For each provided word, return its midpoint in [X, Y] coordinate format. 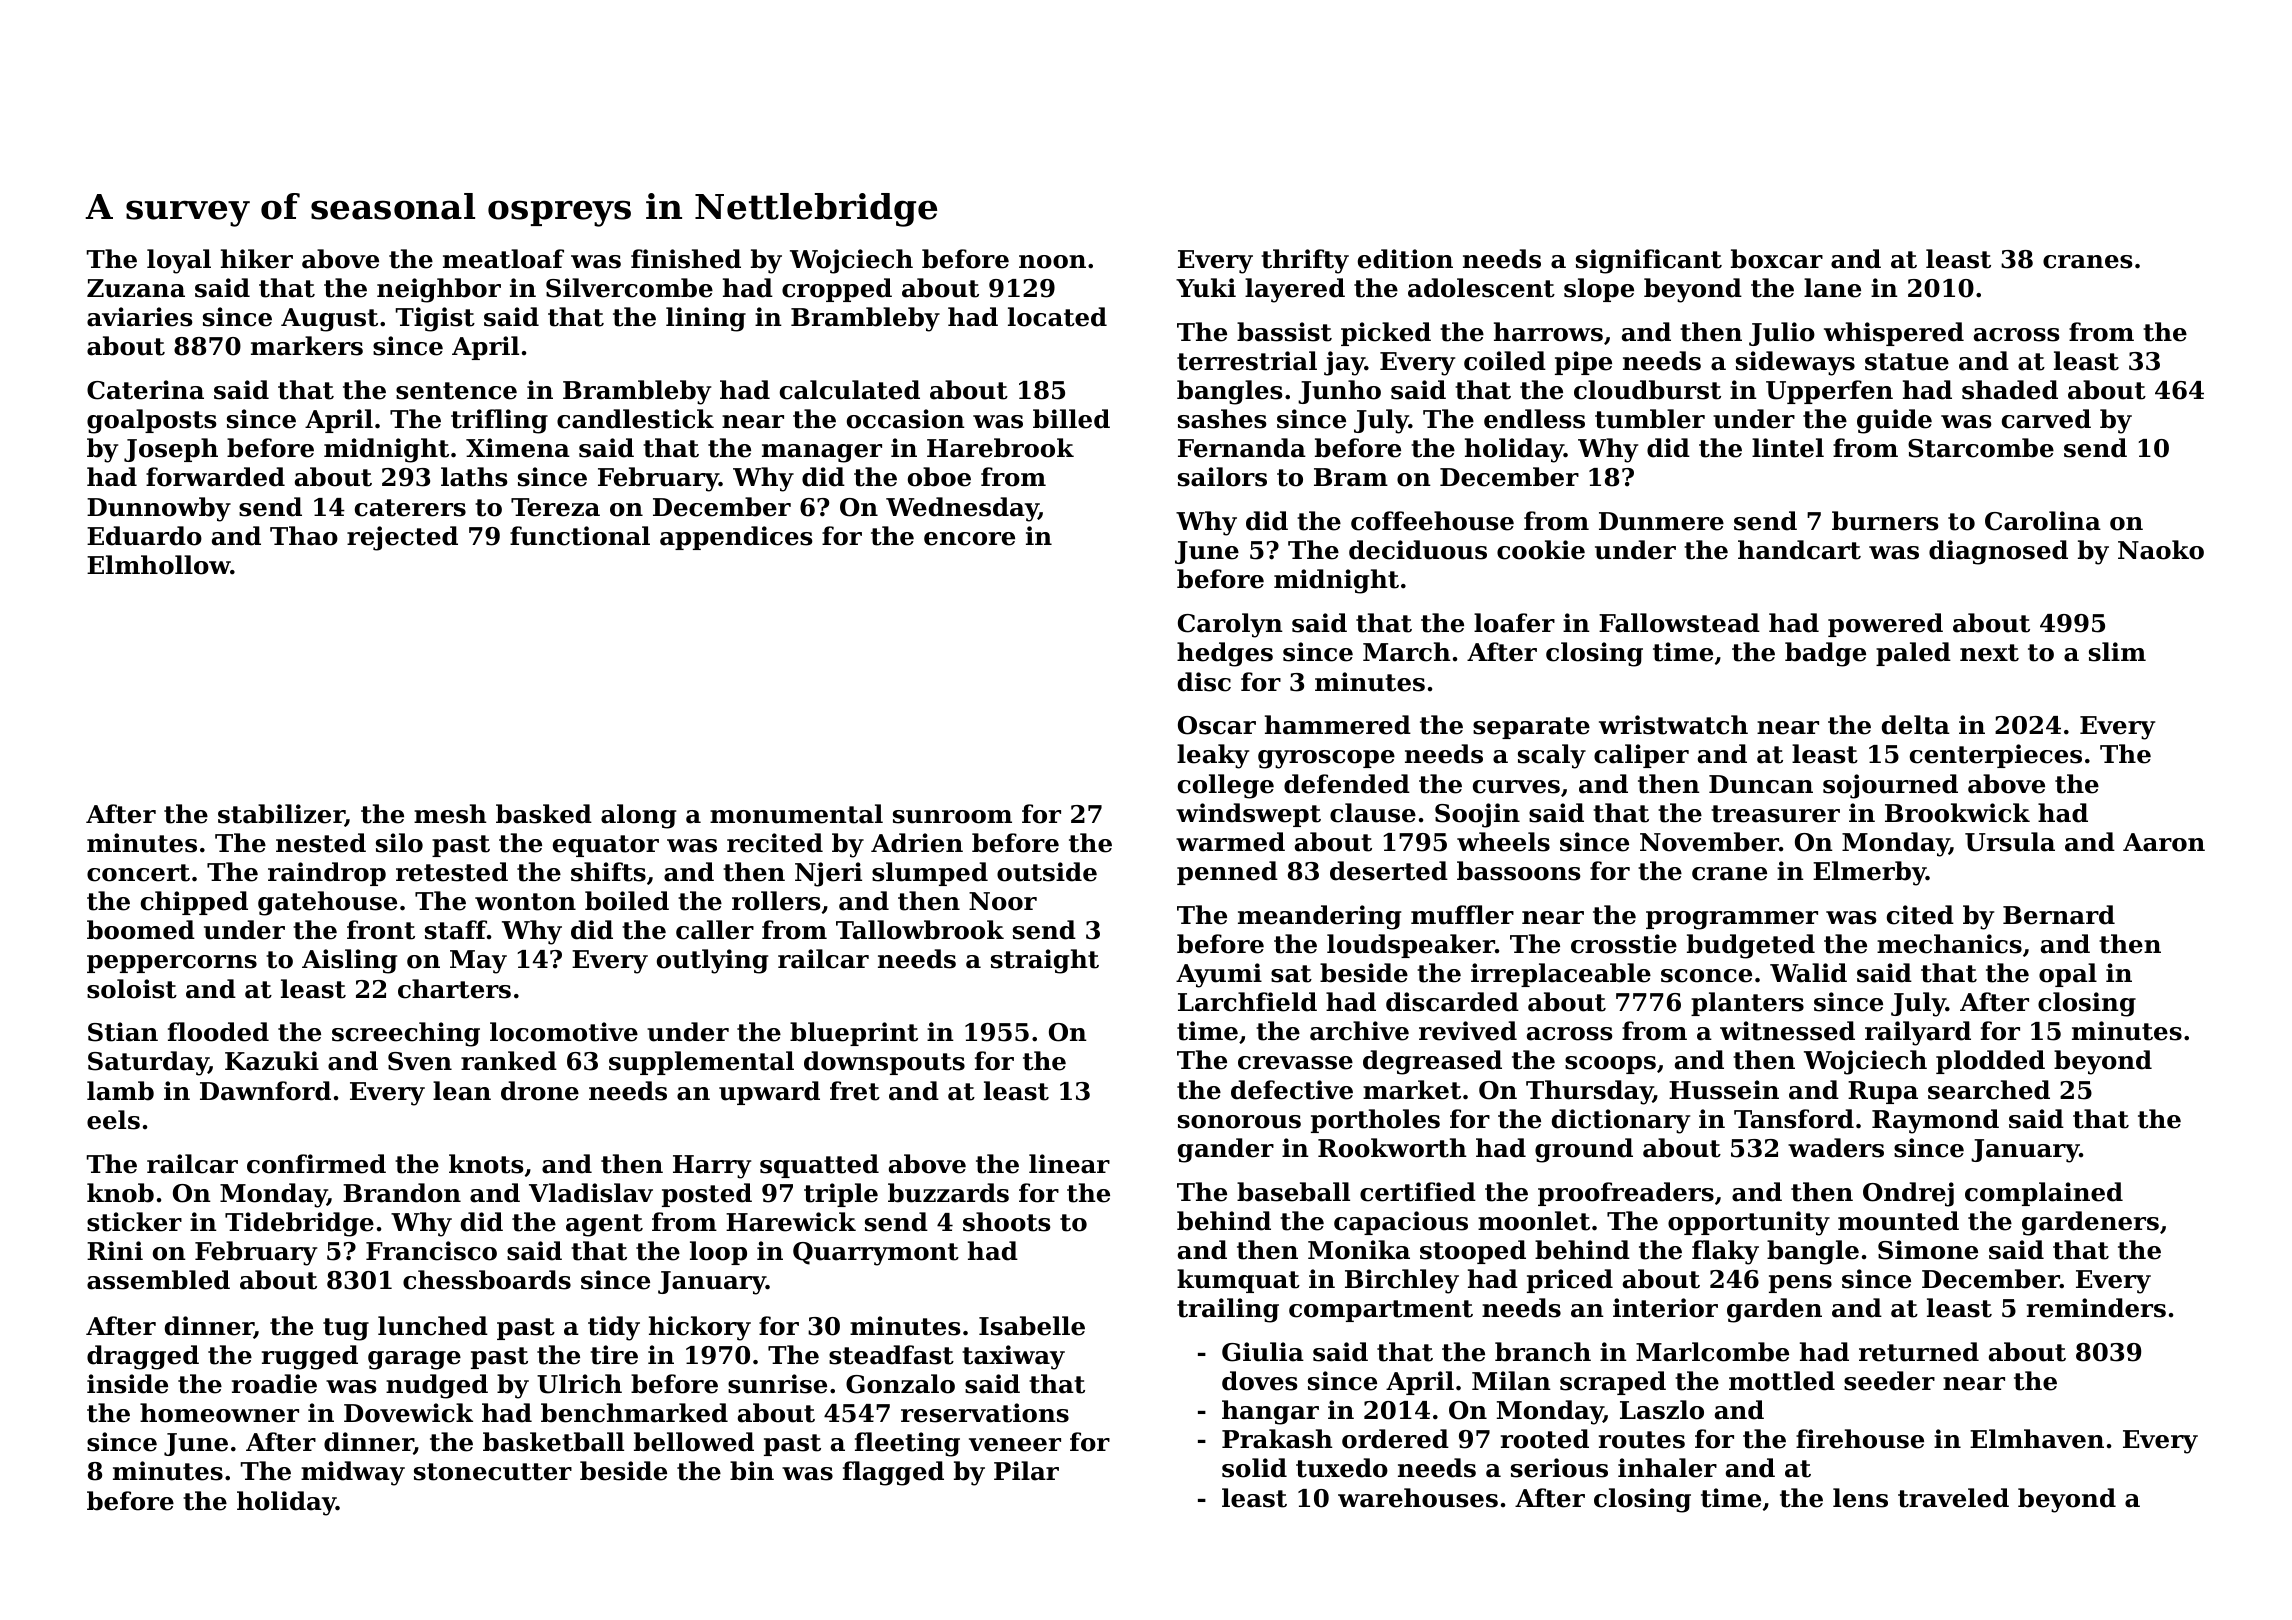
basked [544, 814]
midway [353, 1473]
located [1057, 317]
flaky [1725, 1252]
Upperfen [1829, 392]
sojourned [1890, 786]
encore [969, 539]
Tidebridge [299, 1224]
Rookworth [1392, 1148]
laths [474, 477]
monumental [796, 814]
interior [1665, 1308]
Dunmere [1661, 521]
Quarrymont [876, 1254]
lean [462, 1091]
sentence [456, 391]
